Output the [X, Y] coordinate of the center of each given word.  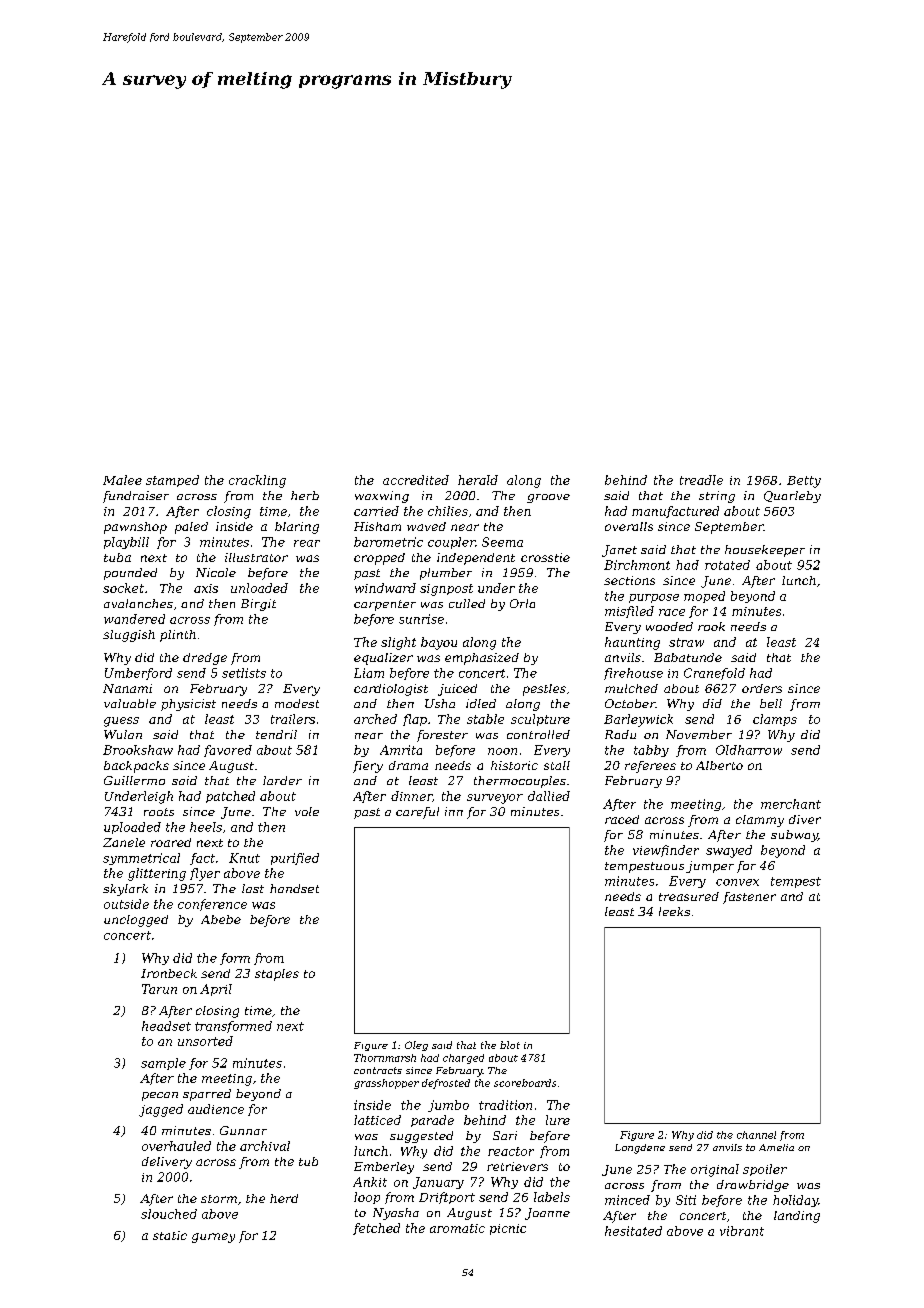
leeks [674, 911]
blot [510, 1045]
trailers [293, 719]
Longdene [640, 1149]
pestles [544, 690]
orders [762, 688]
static [170, 1235]
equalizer [383, 659]
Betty [804, 482]
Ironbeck [169, 973]
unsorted [205, 1041]
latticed [377, 1120]
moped [704, 597]
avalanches [138, 603]
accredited [416, 480]
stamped [172, 481]
